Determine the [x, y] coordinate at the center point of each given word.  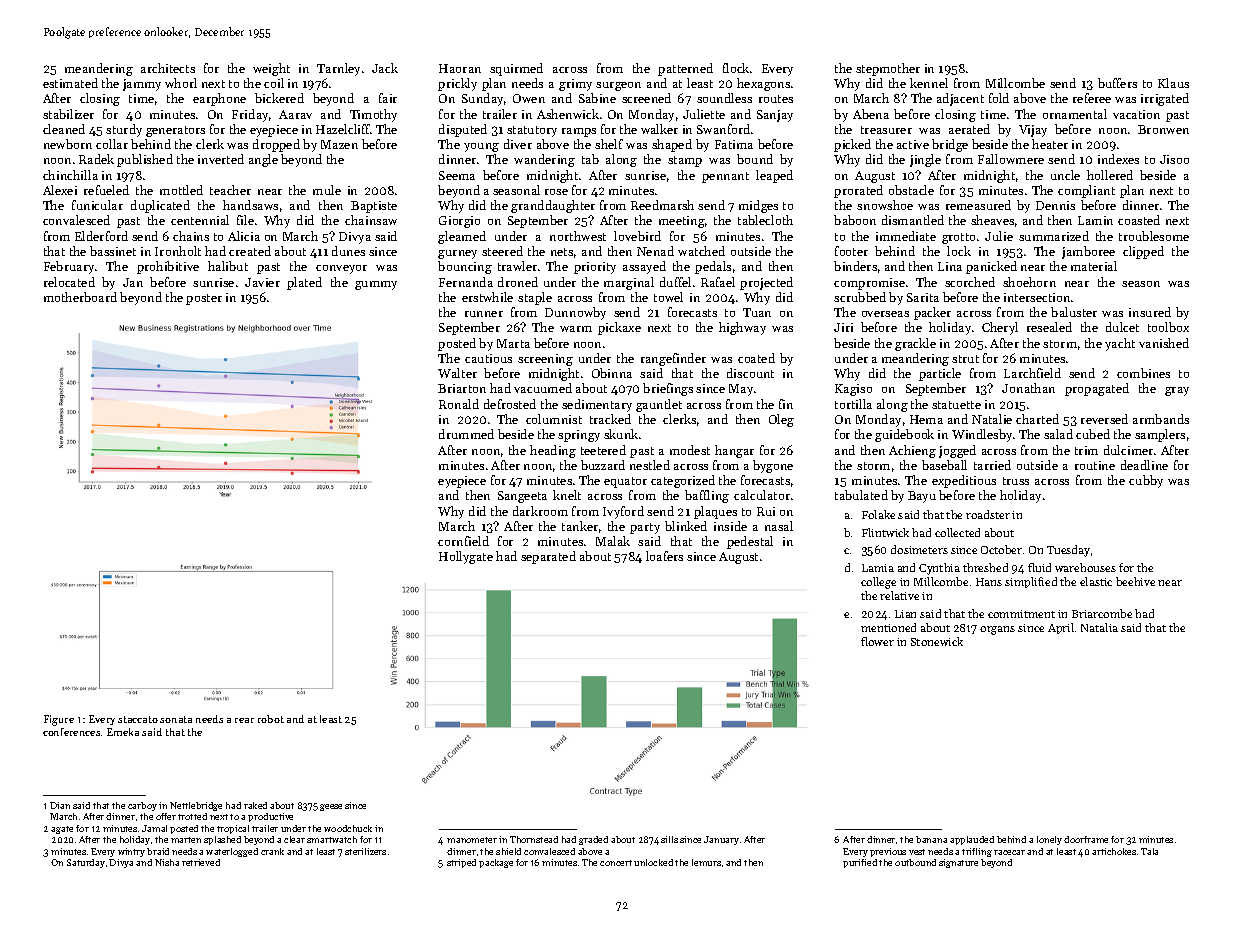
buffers [1117, 83]
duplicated [160, 206]
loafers [664, 556]
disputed [463, 130]
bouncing [465, 267]
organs [997, 630]
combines [1143, 373]
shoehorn [1029, 282]
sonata [176, 719]
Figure [59, 720]
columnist [554, 419]
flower [877, 641]
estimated [70, 83]
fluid [1039, 567]
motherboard [80, 297]
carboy [142, 806]
